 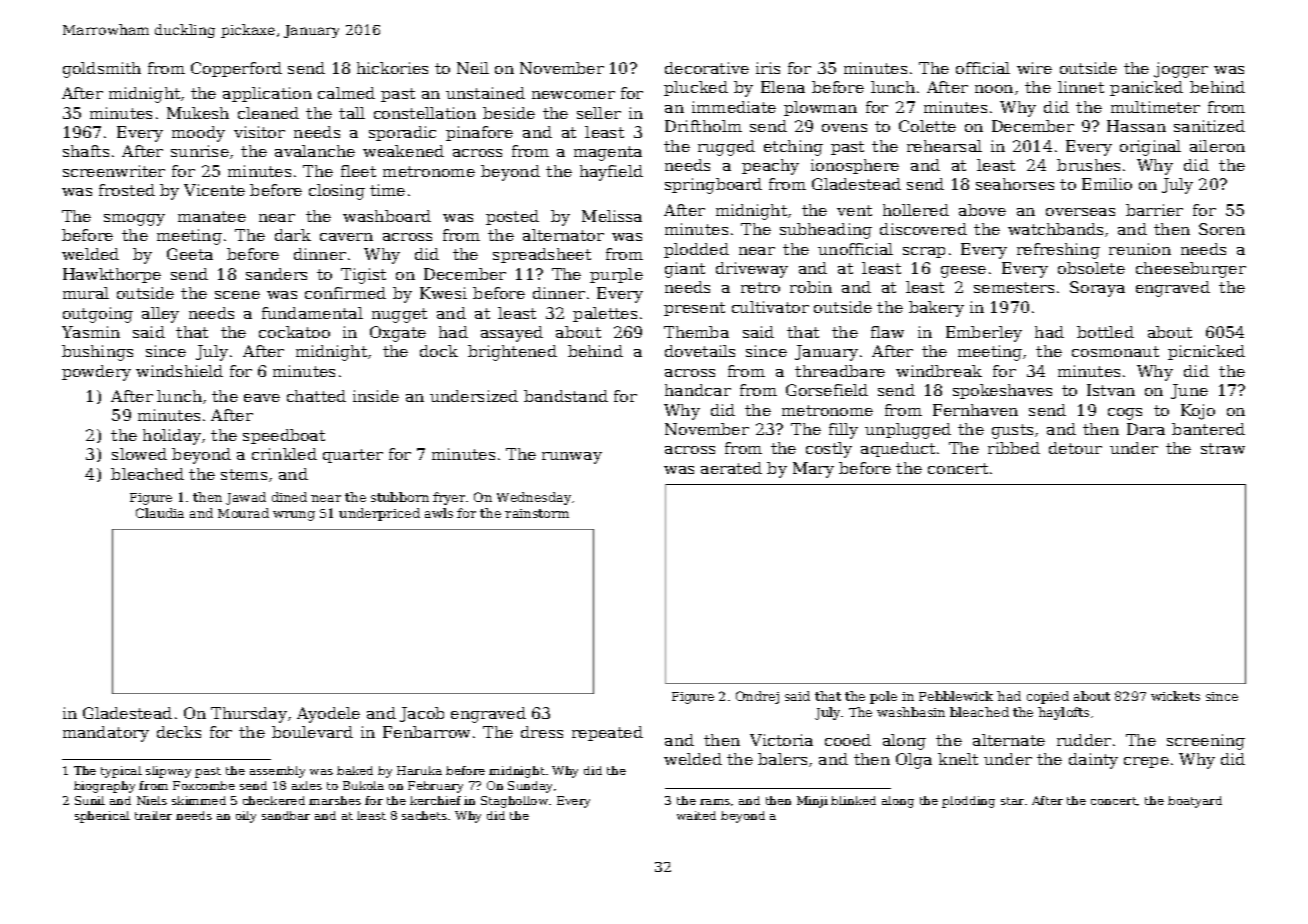 What do you see at coordinates (813, 470) in the screenshot?
I see `Mary` at bounding box center [813, 470].
